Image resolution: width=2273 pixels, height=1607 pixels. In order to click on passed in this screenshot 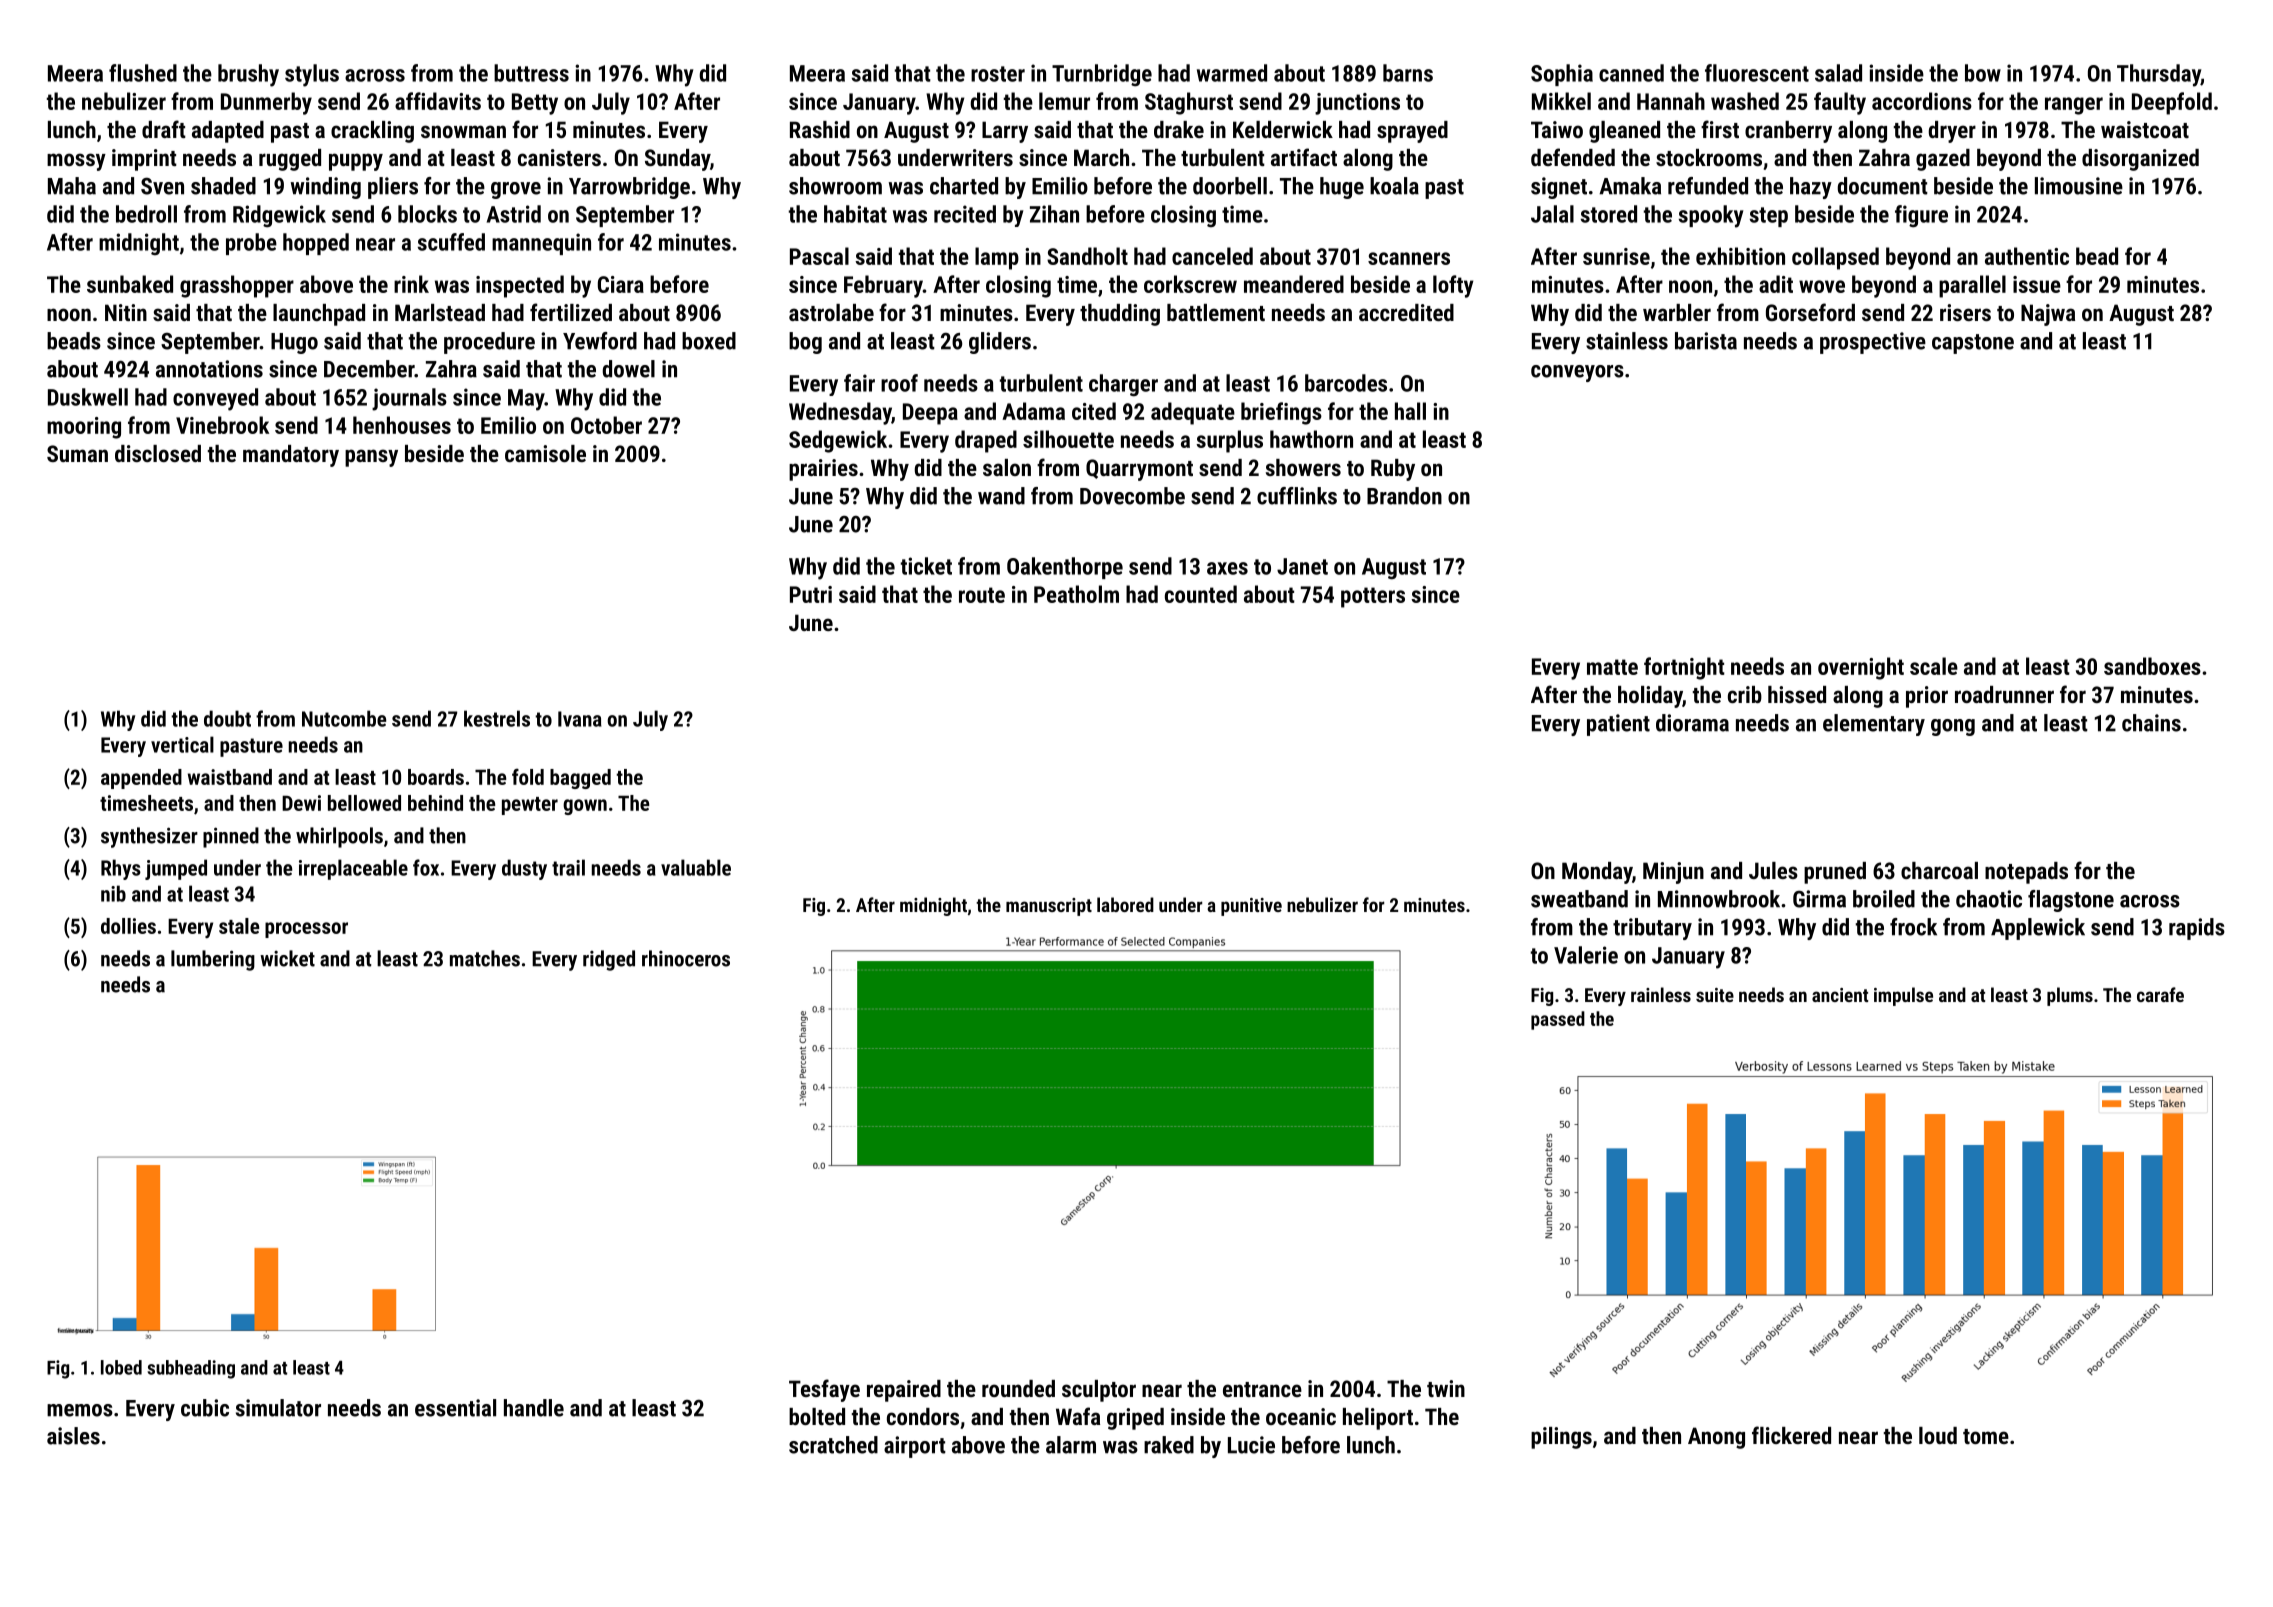, I will do `click(1558, 1020)`.
